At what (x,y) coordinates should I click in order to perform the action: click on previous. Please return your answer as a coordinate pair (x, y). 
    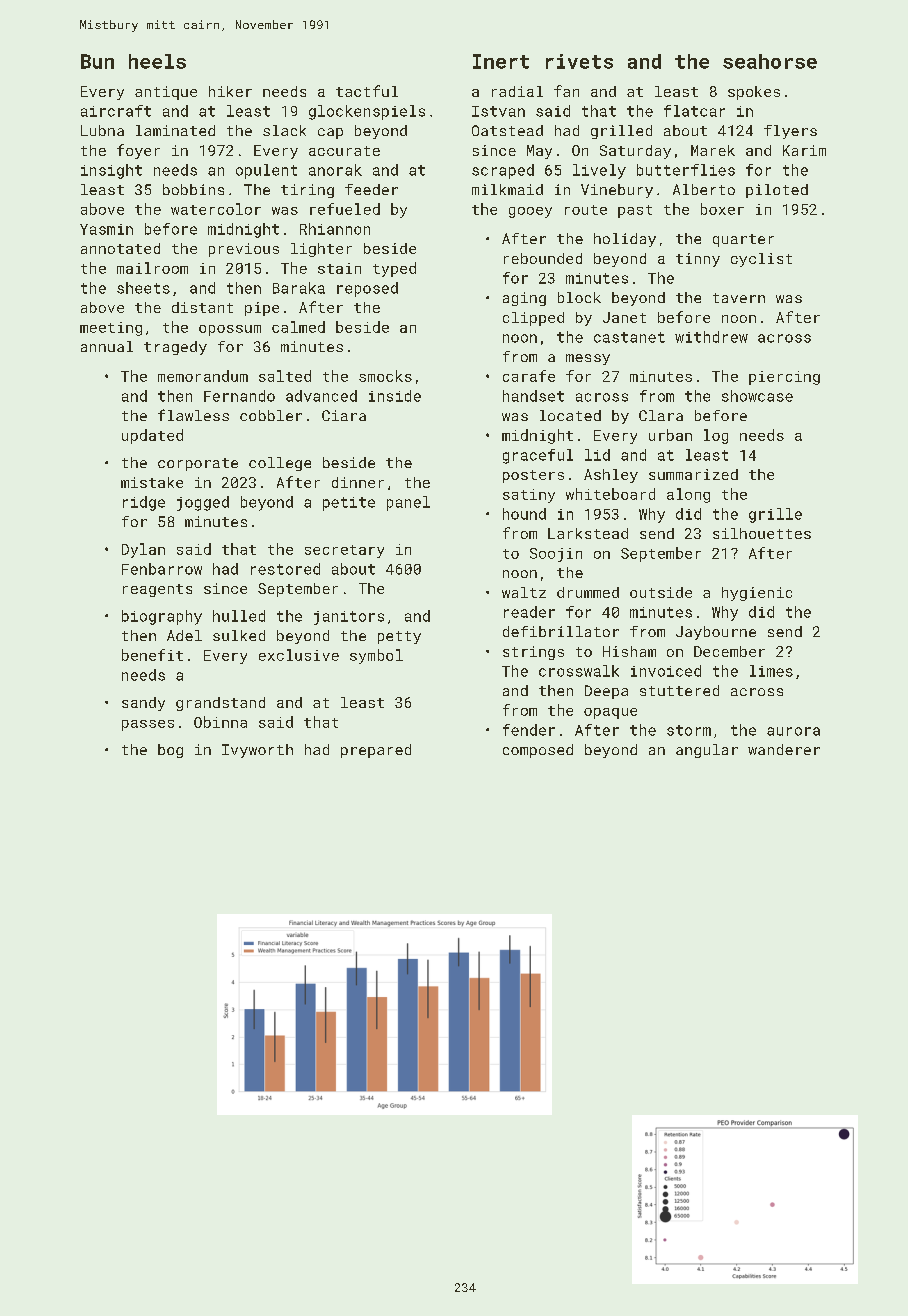
    Looking at the image, I should click on (244, 250).
